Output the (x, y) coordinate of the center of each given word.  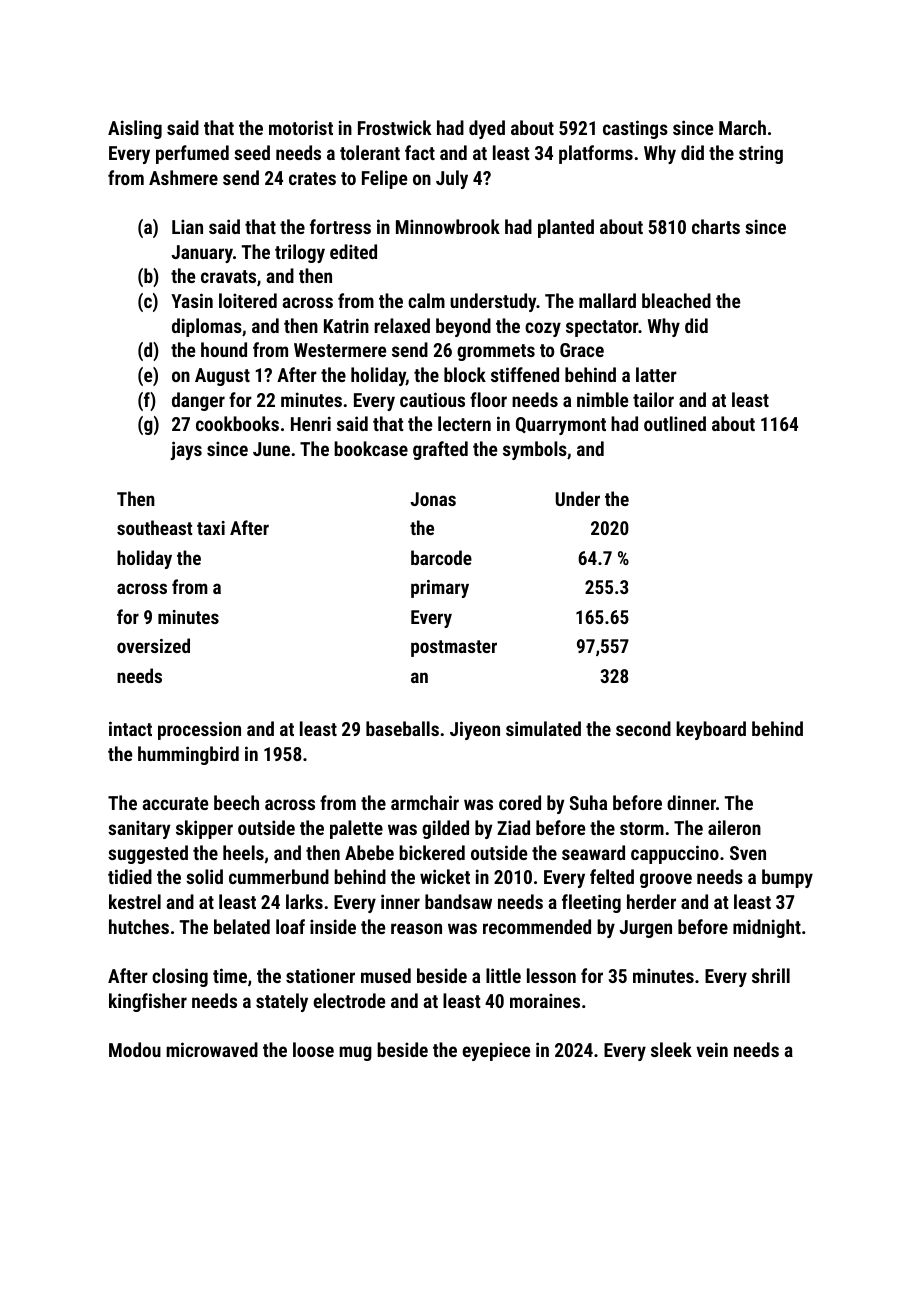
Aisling (135, 129)
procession (199, 730)
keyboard (711, 730)
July (452, 179)
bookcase (371, 448)
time (230, 975)
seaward (593, 852)
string (761, 154)
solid (204, 876)
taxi (211, 528)
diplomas (207, 327)
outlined (675, 423)
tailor (653, 399)
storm (642, 828)
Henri (311, 423)
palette (356, 829)
